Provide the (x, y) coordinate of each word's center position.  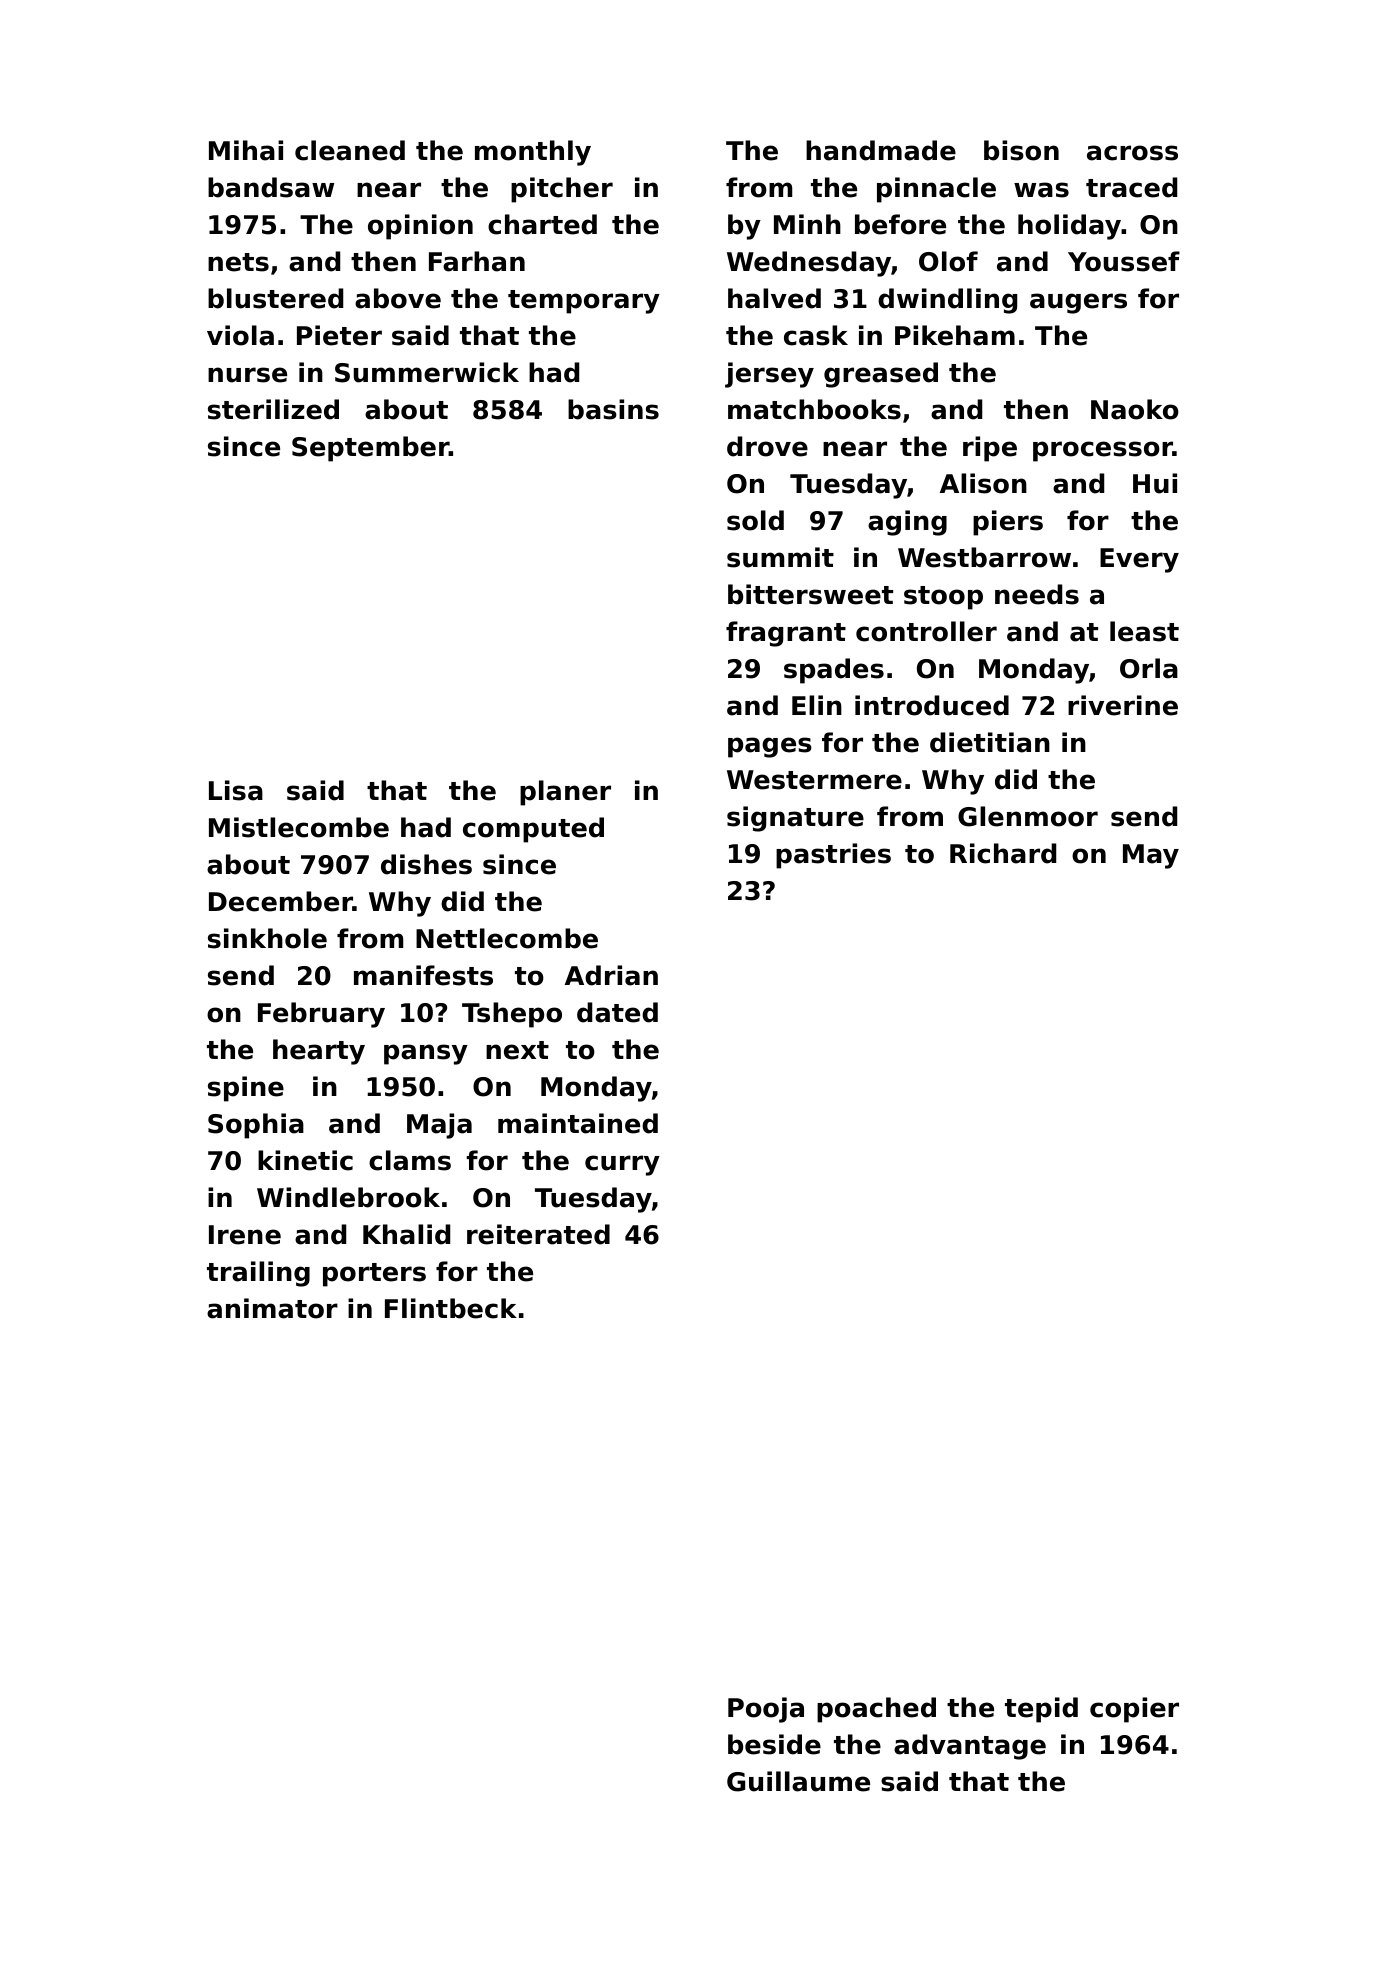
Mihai (246, 150)
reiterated (538, 1234)
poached (876, 1710)
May (1151, 856)
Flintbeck (451, 1308)
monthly (533, 153)
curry (622, 1165)
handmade (881, 150)
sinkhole (267, 938)
